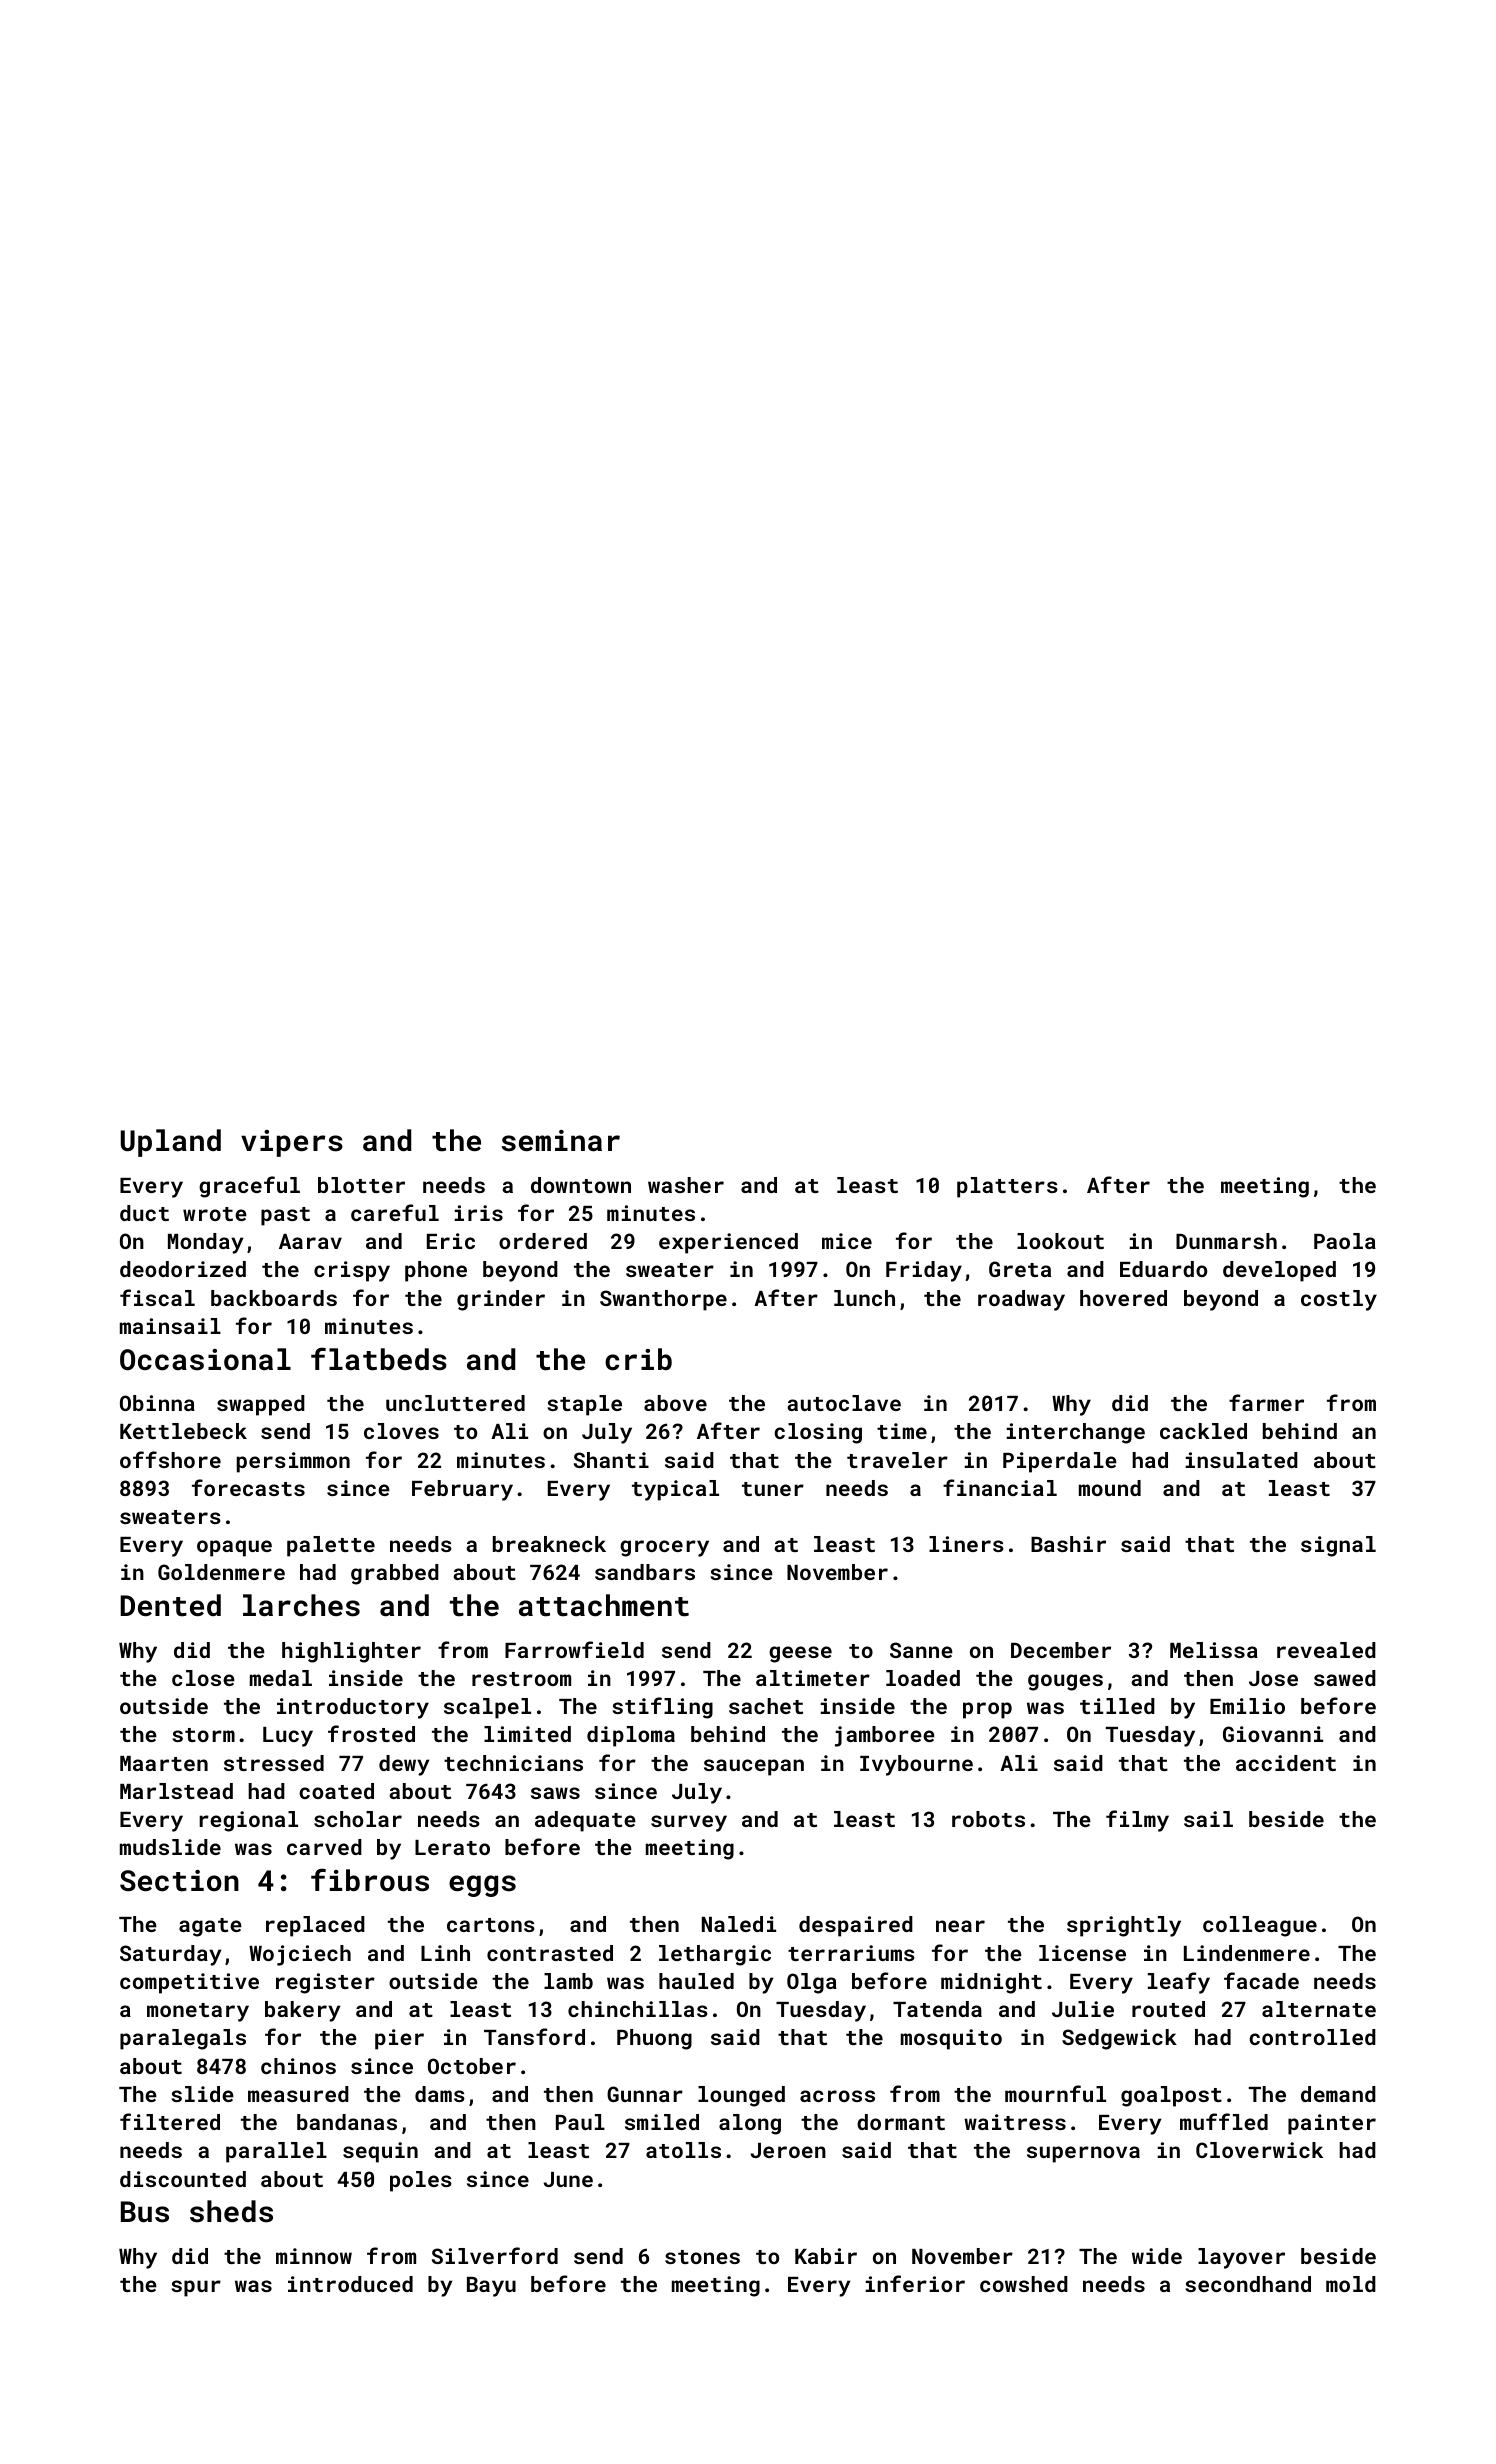 The image size is (1496, 2464). Describe the element at coordinates (1286, 1763) in the screenshot. I see `accident` at that location.
